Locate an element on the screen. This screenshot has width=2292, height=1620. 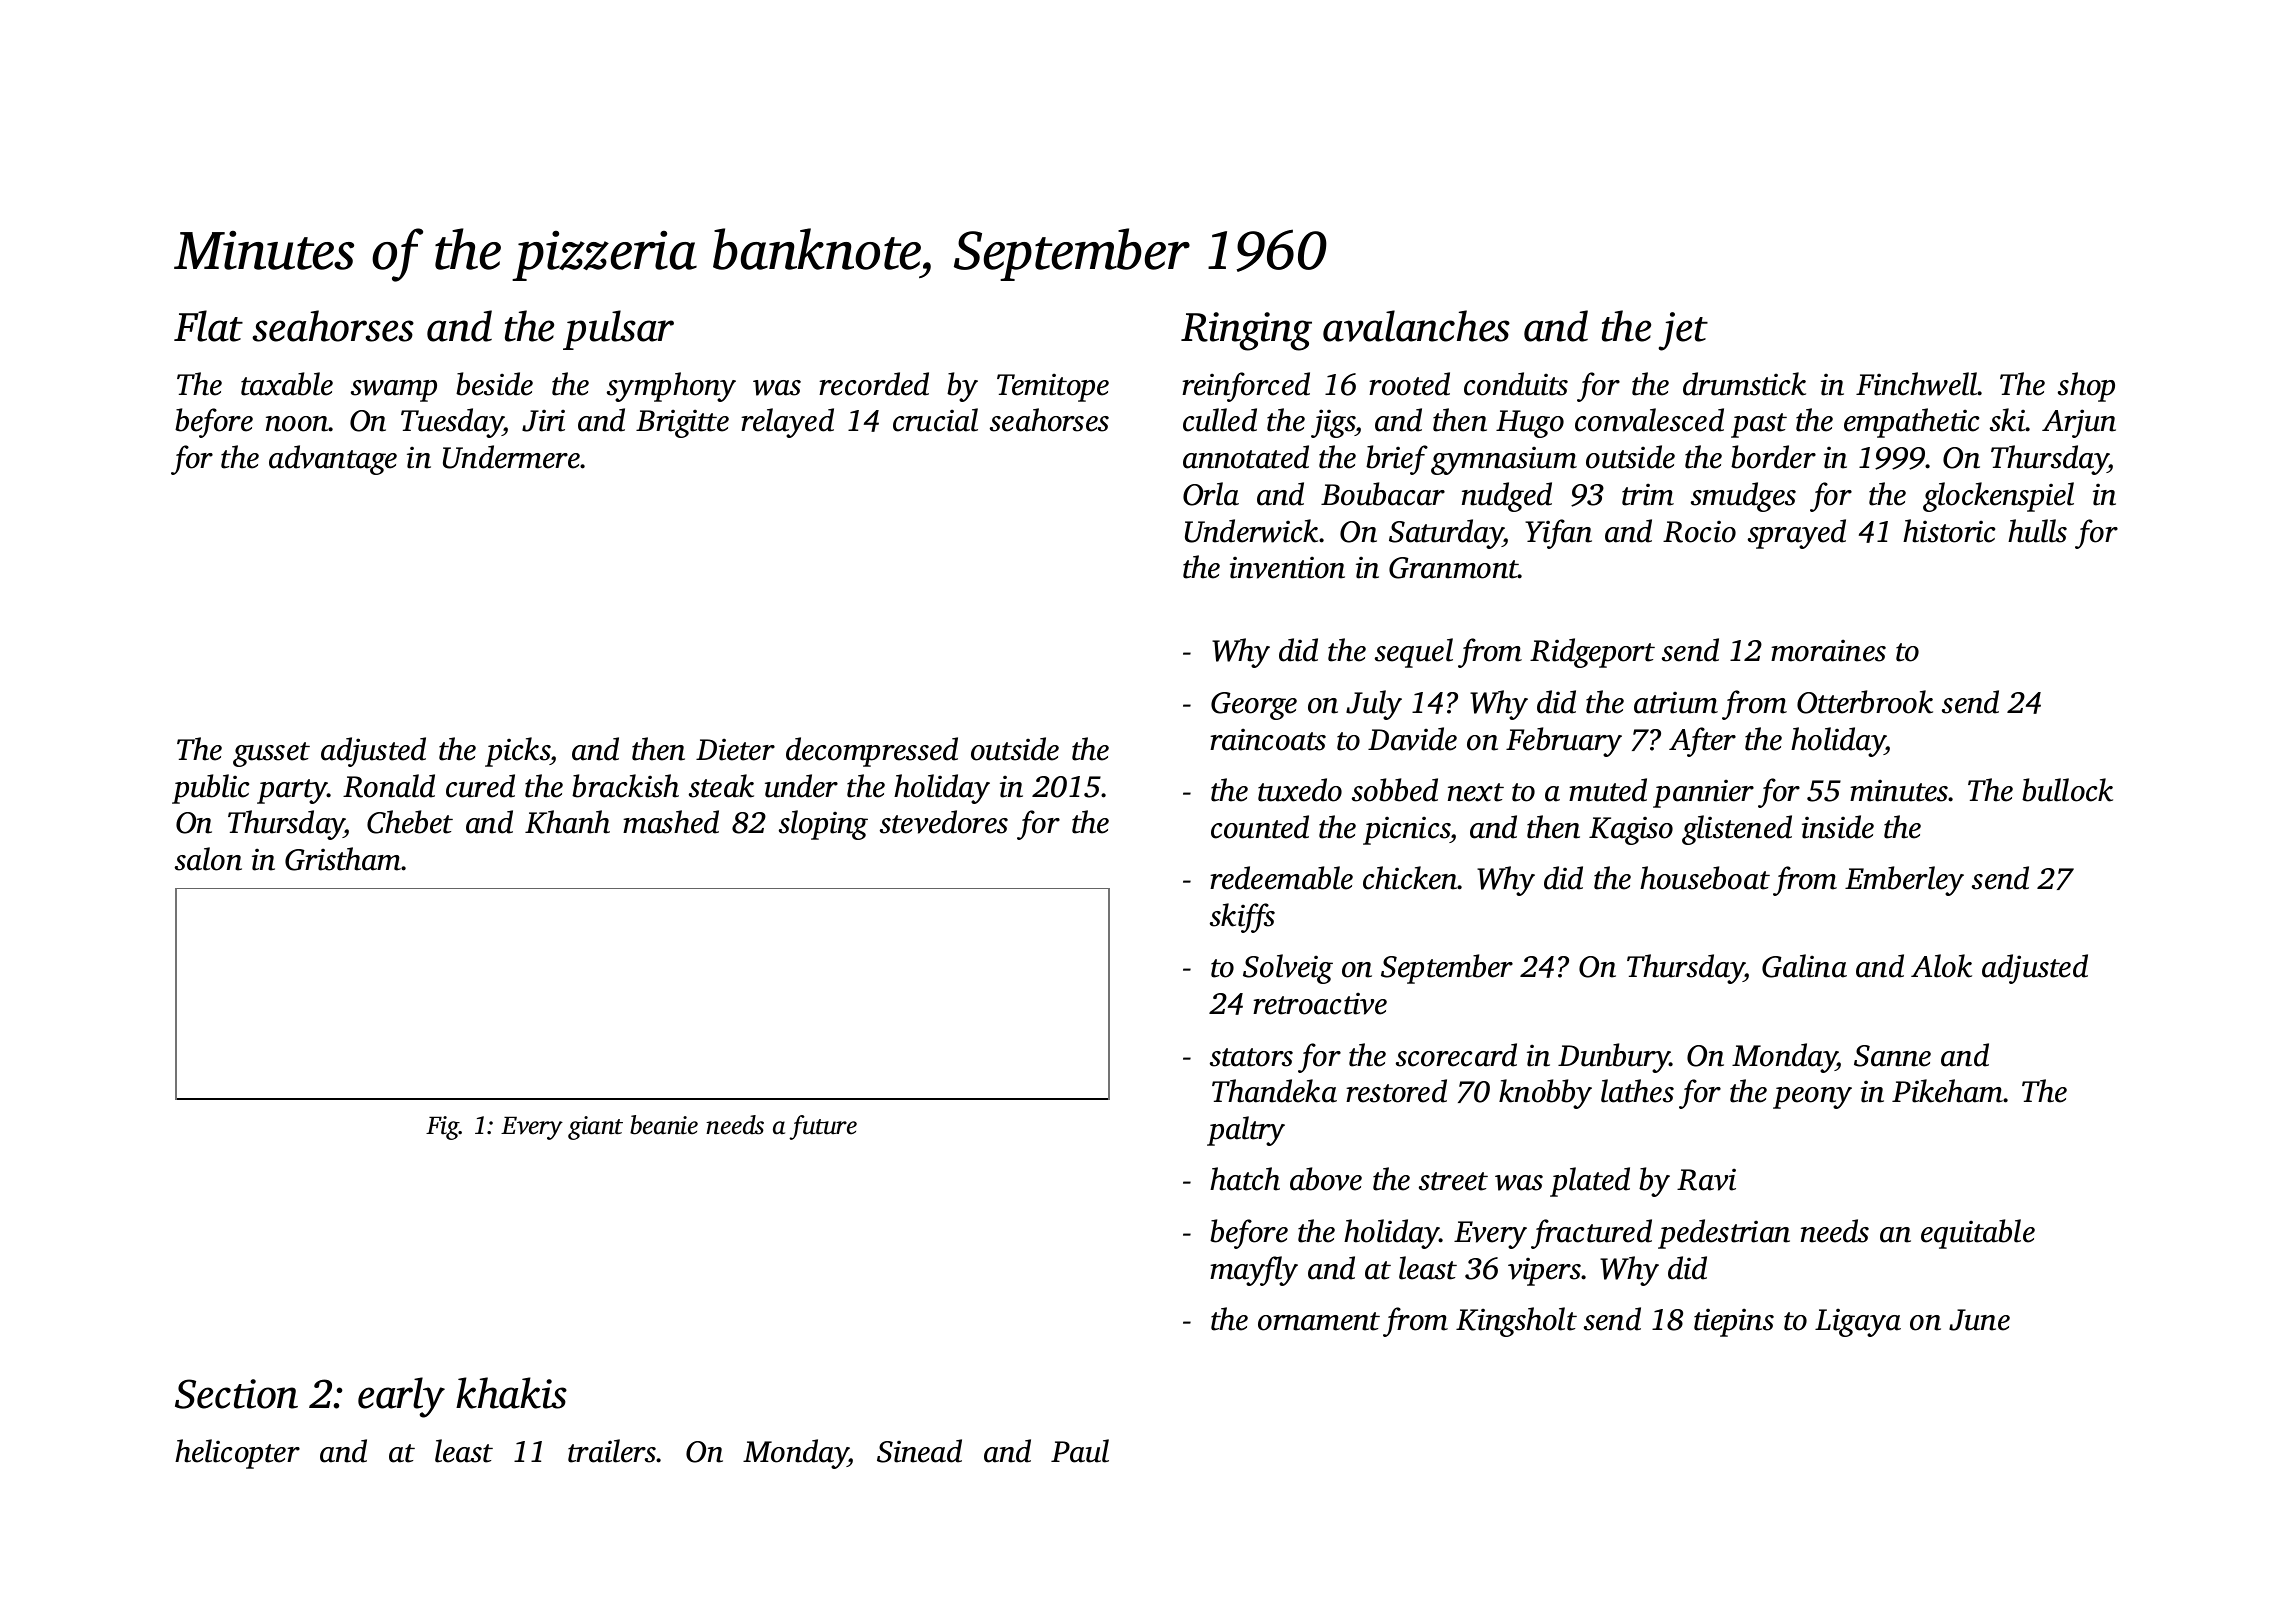
Flat is located at coordinates (208, 326).
